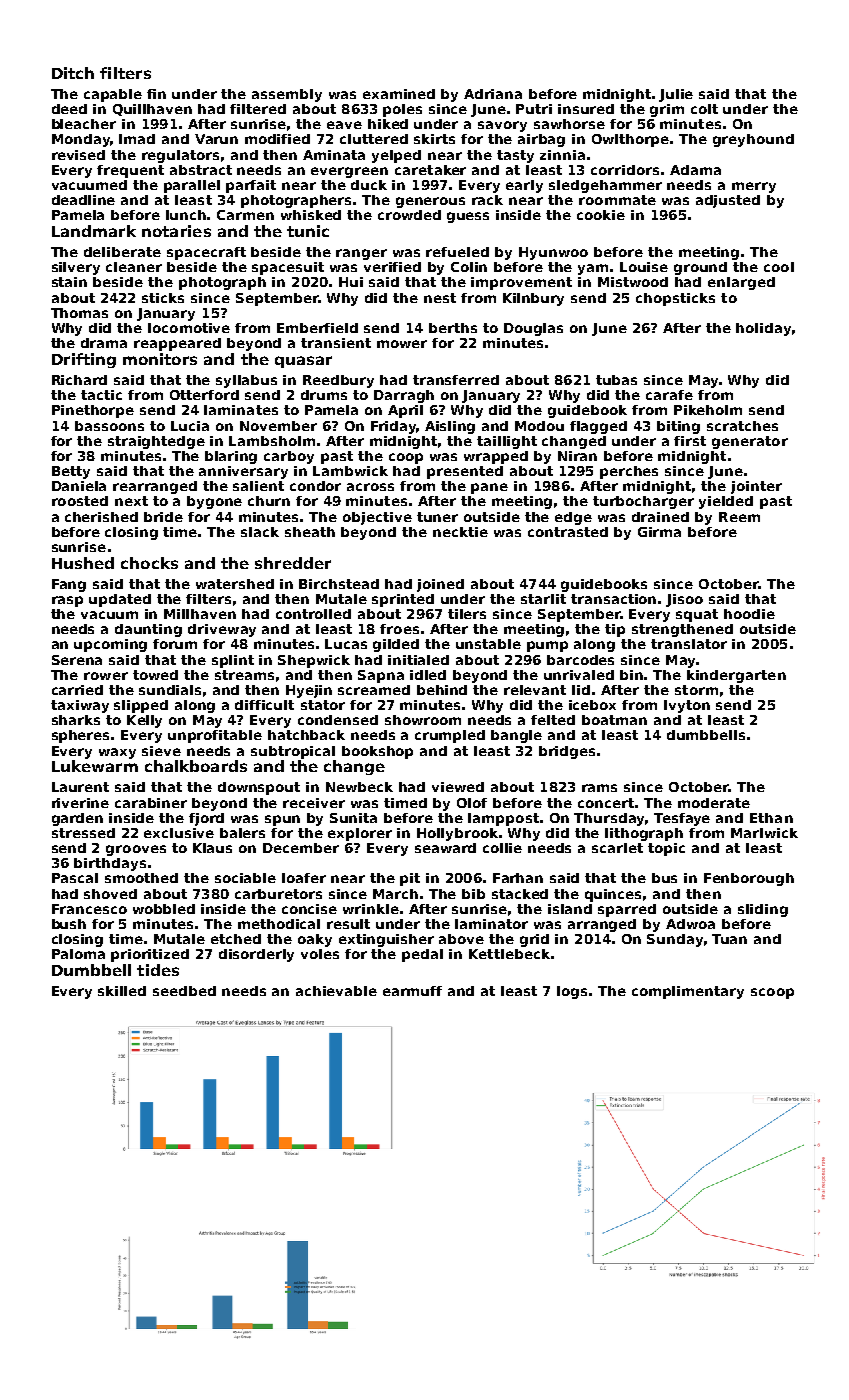 Image resolution: width=849 pixels, height=1400 pixels. I want to click on across, so click(370, 487).
